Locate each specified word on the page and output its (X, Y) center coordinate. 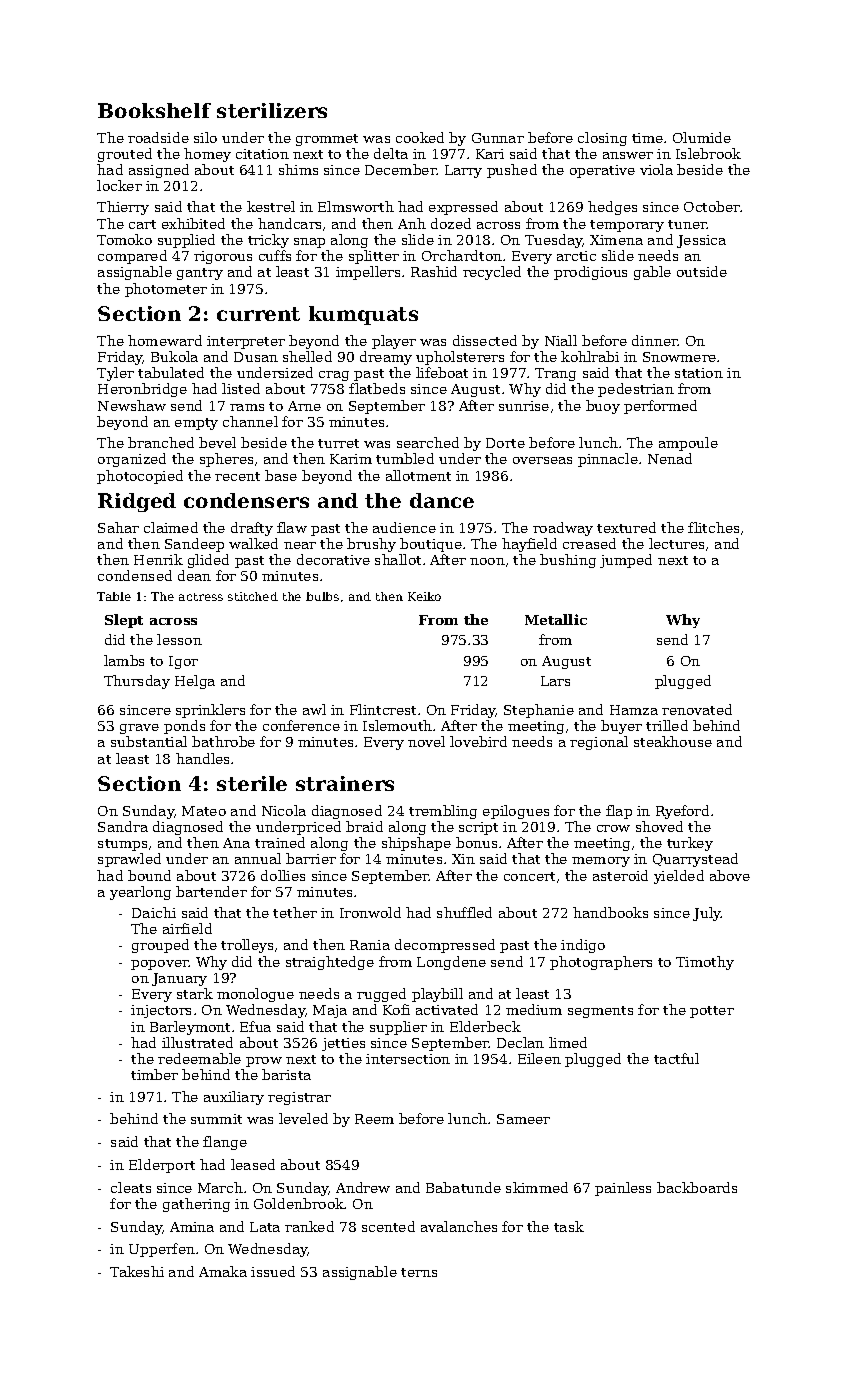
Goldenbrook (299, 1203)
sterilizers (272, 110)
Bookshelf (154, 110)
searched (428, 442)
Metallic (556, 619)
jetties (343, 1044)
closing (602, 139)
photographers (601, 963)
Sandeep (194, 545)
